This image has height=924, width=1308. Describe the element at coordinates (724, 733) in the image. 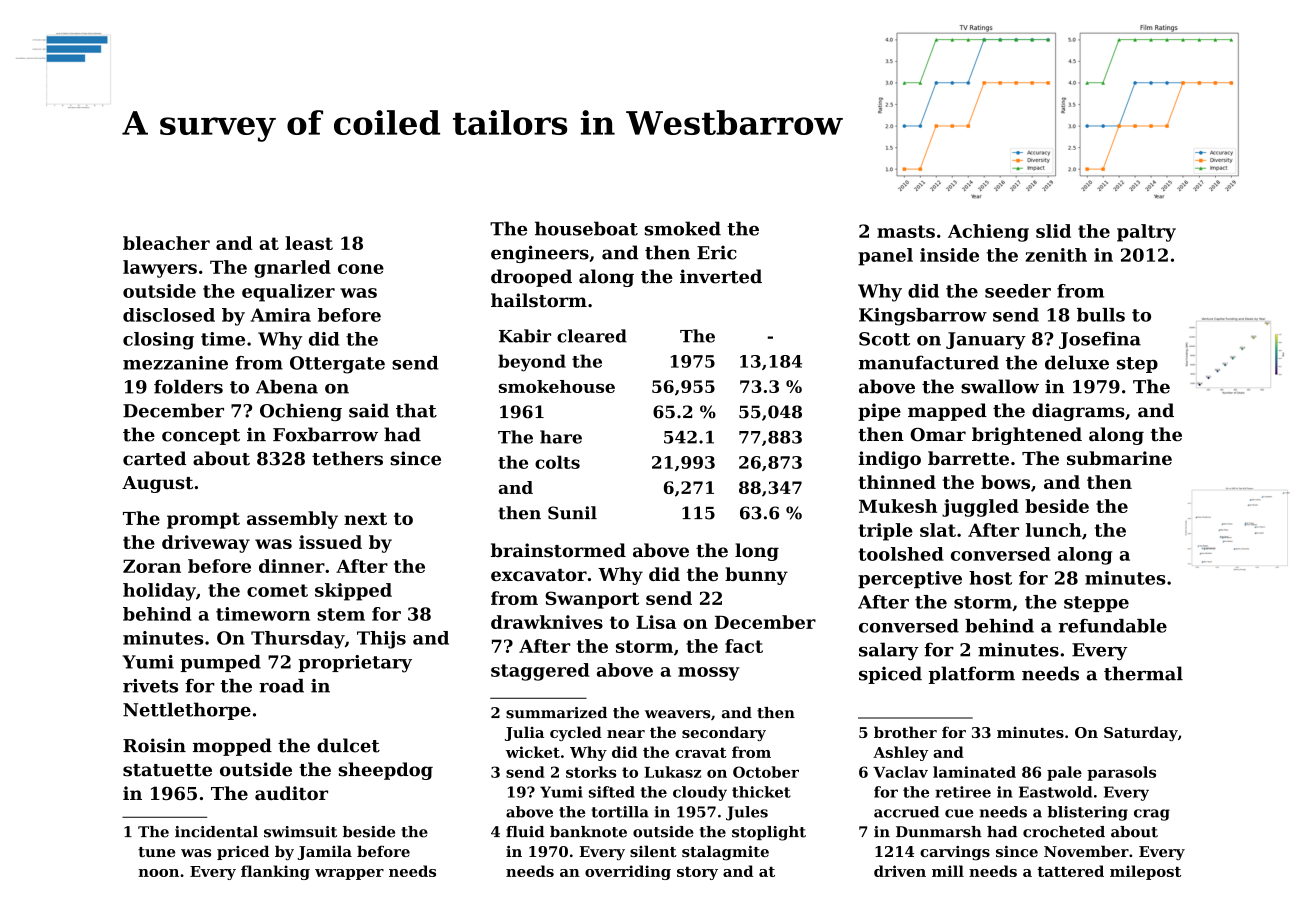

I see `secondary` at that location.
